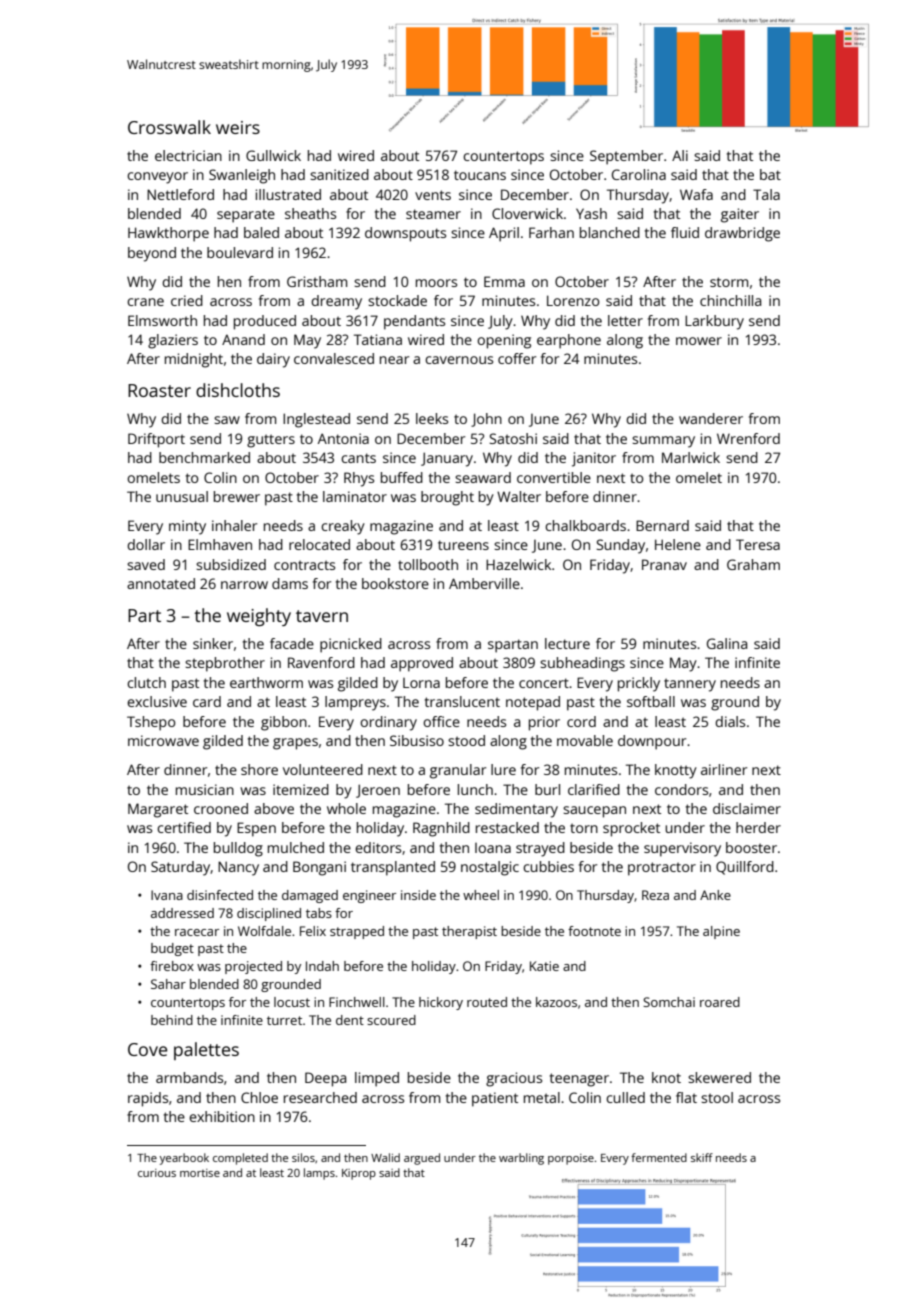  What do you see at coordinates (161, 583) in the image?
I see `annotated` at bounding box center [161, 583].
